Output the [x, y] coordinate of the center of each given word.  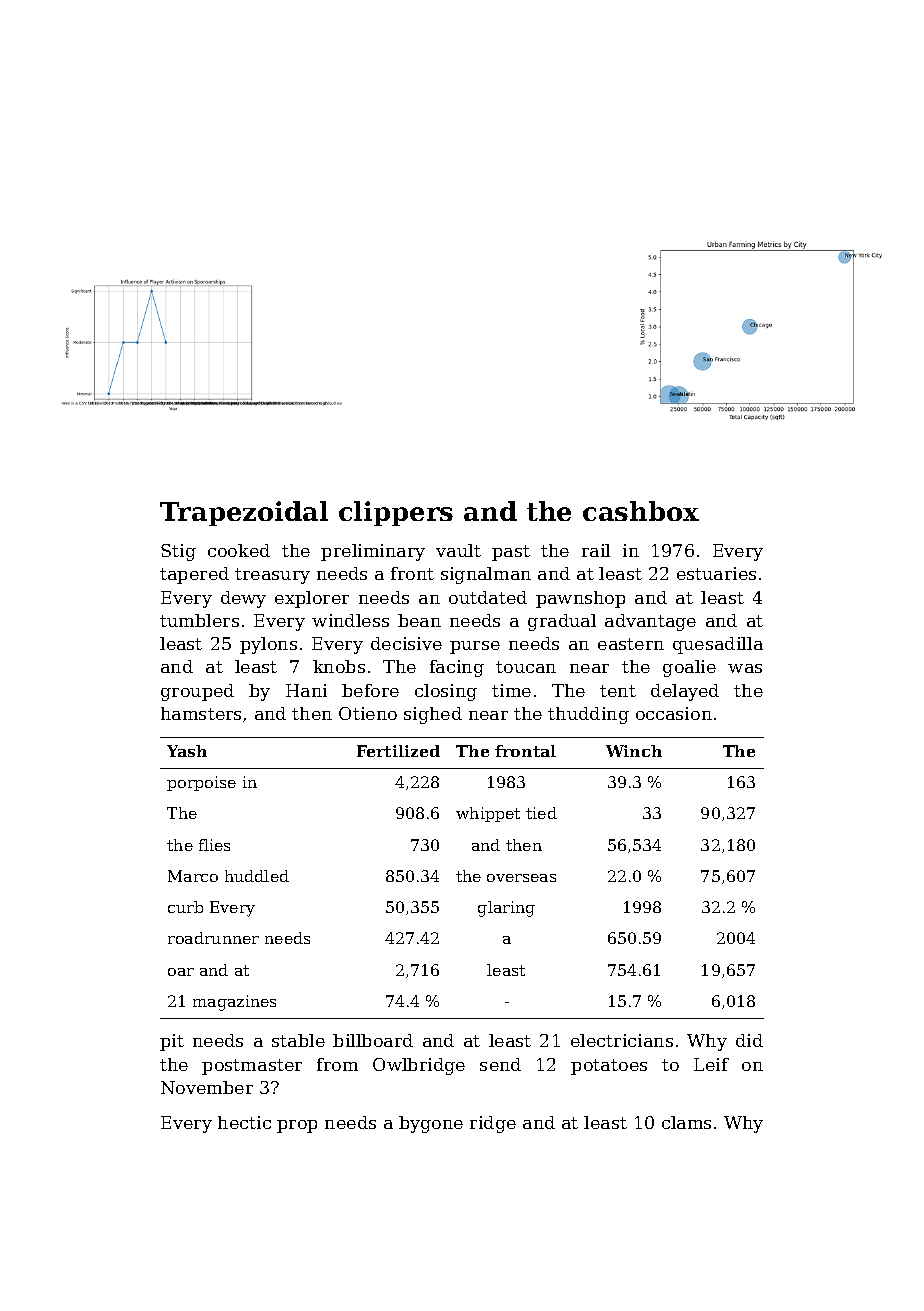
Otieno [368, 713]
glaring [506, 909]
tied [541, 813]
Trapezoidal [244, 513]
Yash [187, 751]
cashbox [641, 511]
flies [214, 845]
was [745, 668]
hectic [244, 1122]
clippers [396, 513]
